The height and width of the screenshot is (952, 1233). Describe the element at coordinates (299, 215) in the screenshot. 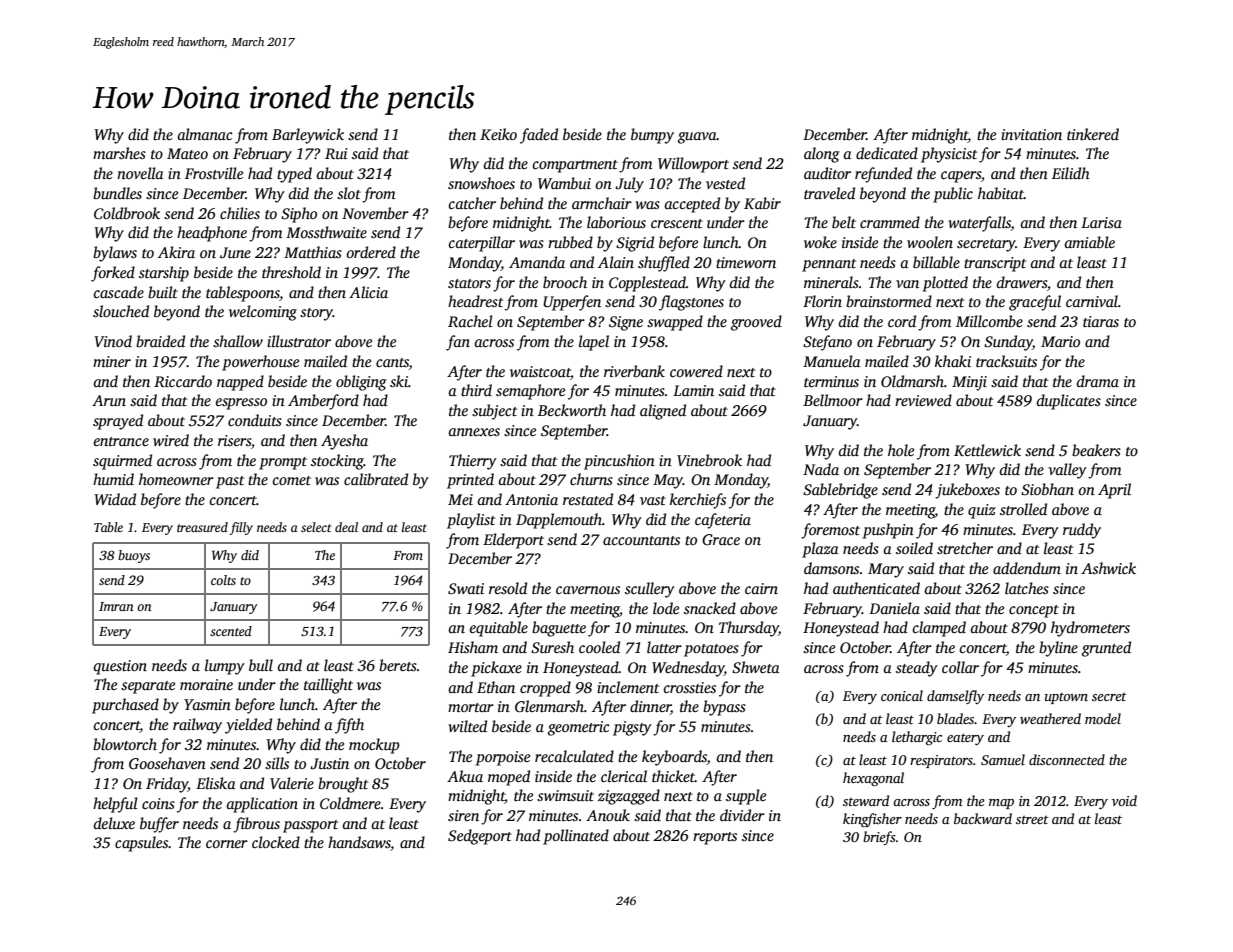

I see `Sipho` at that location.
